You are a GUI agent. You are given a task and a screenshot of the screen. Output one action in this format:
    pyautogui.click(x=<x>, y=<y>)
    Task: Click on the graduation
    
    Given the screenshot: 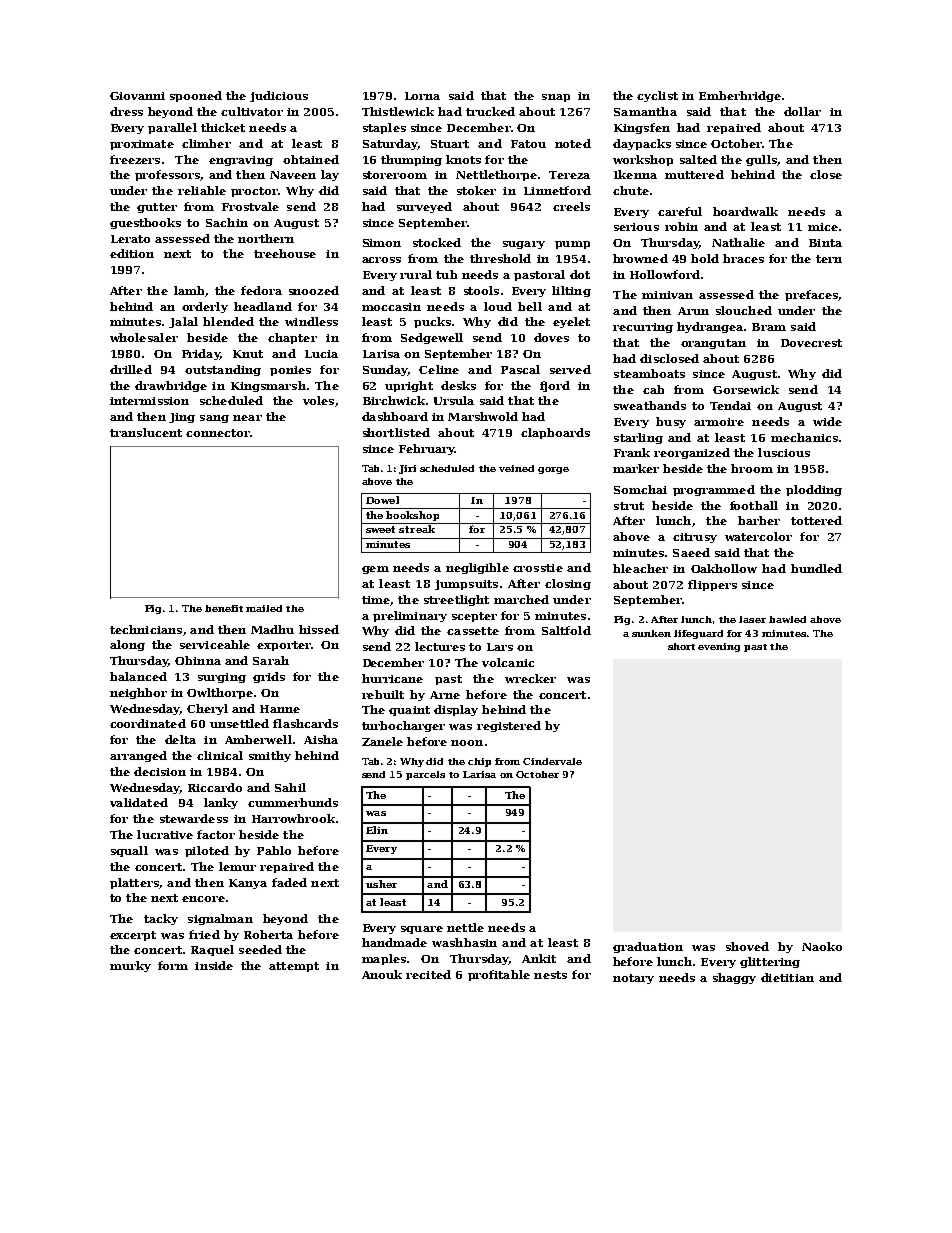 What is the action you would take?
    pyautogui.click(x=648, y=947)
